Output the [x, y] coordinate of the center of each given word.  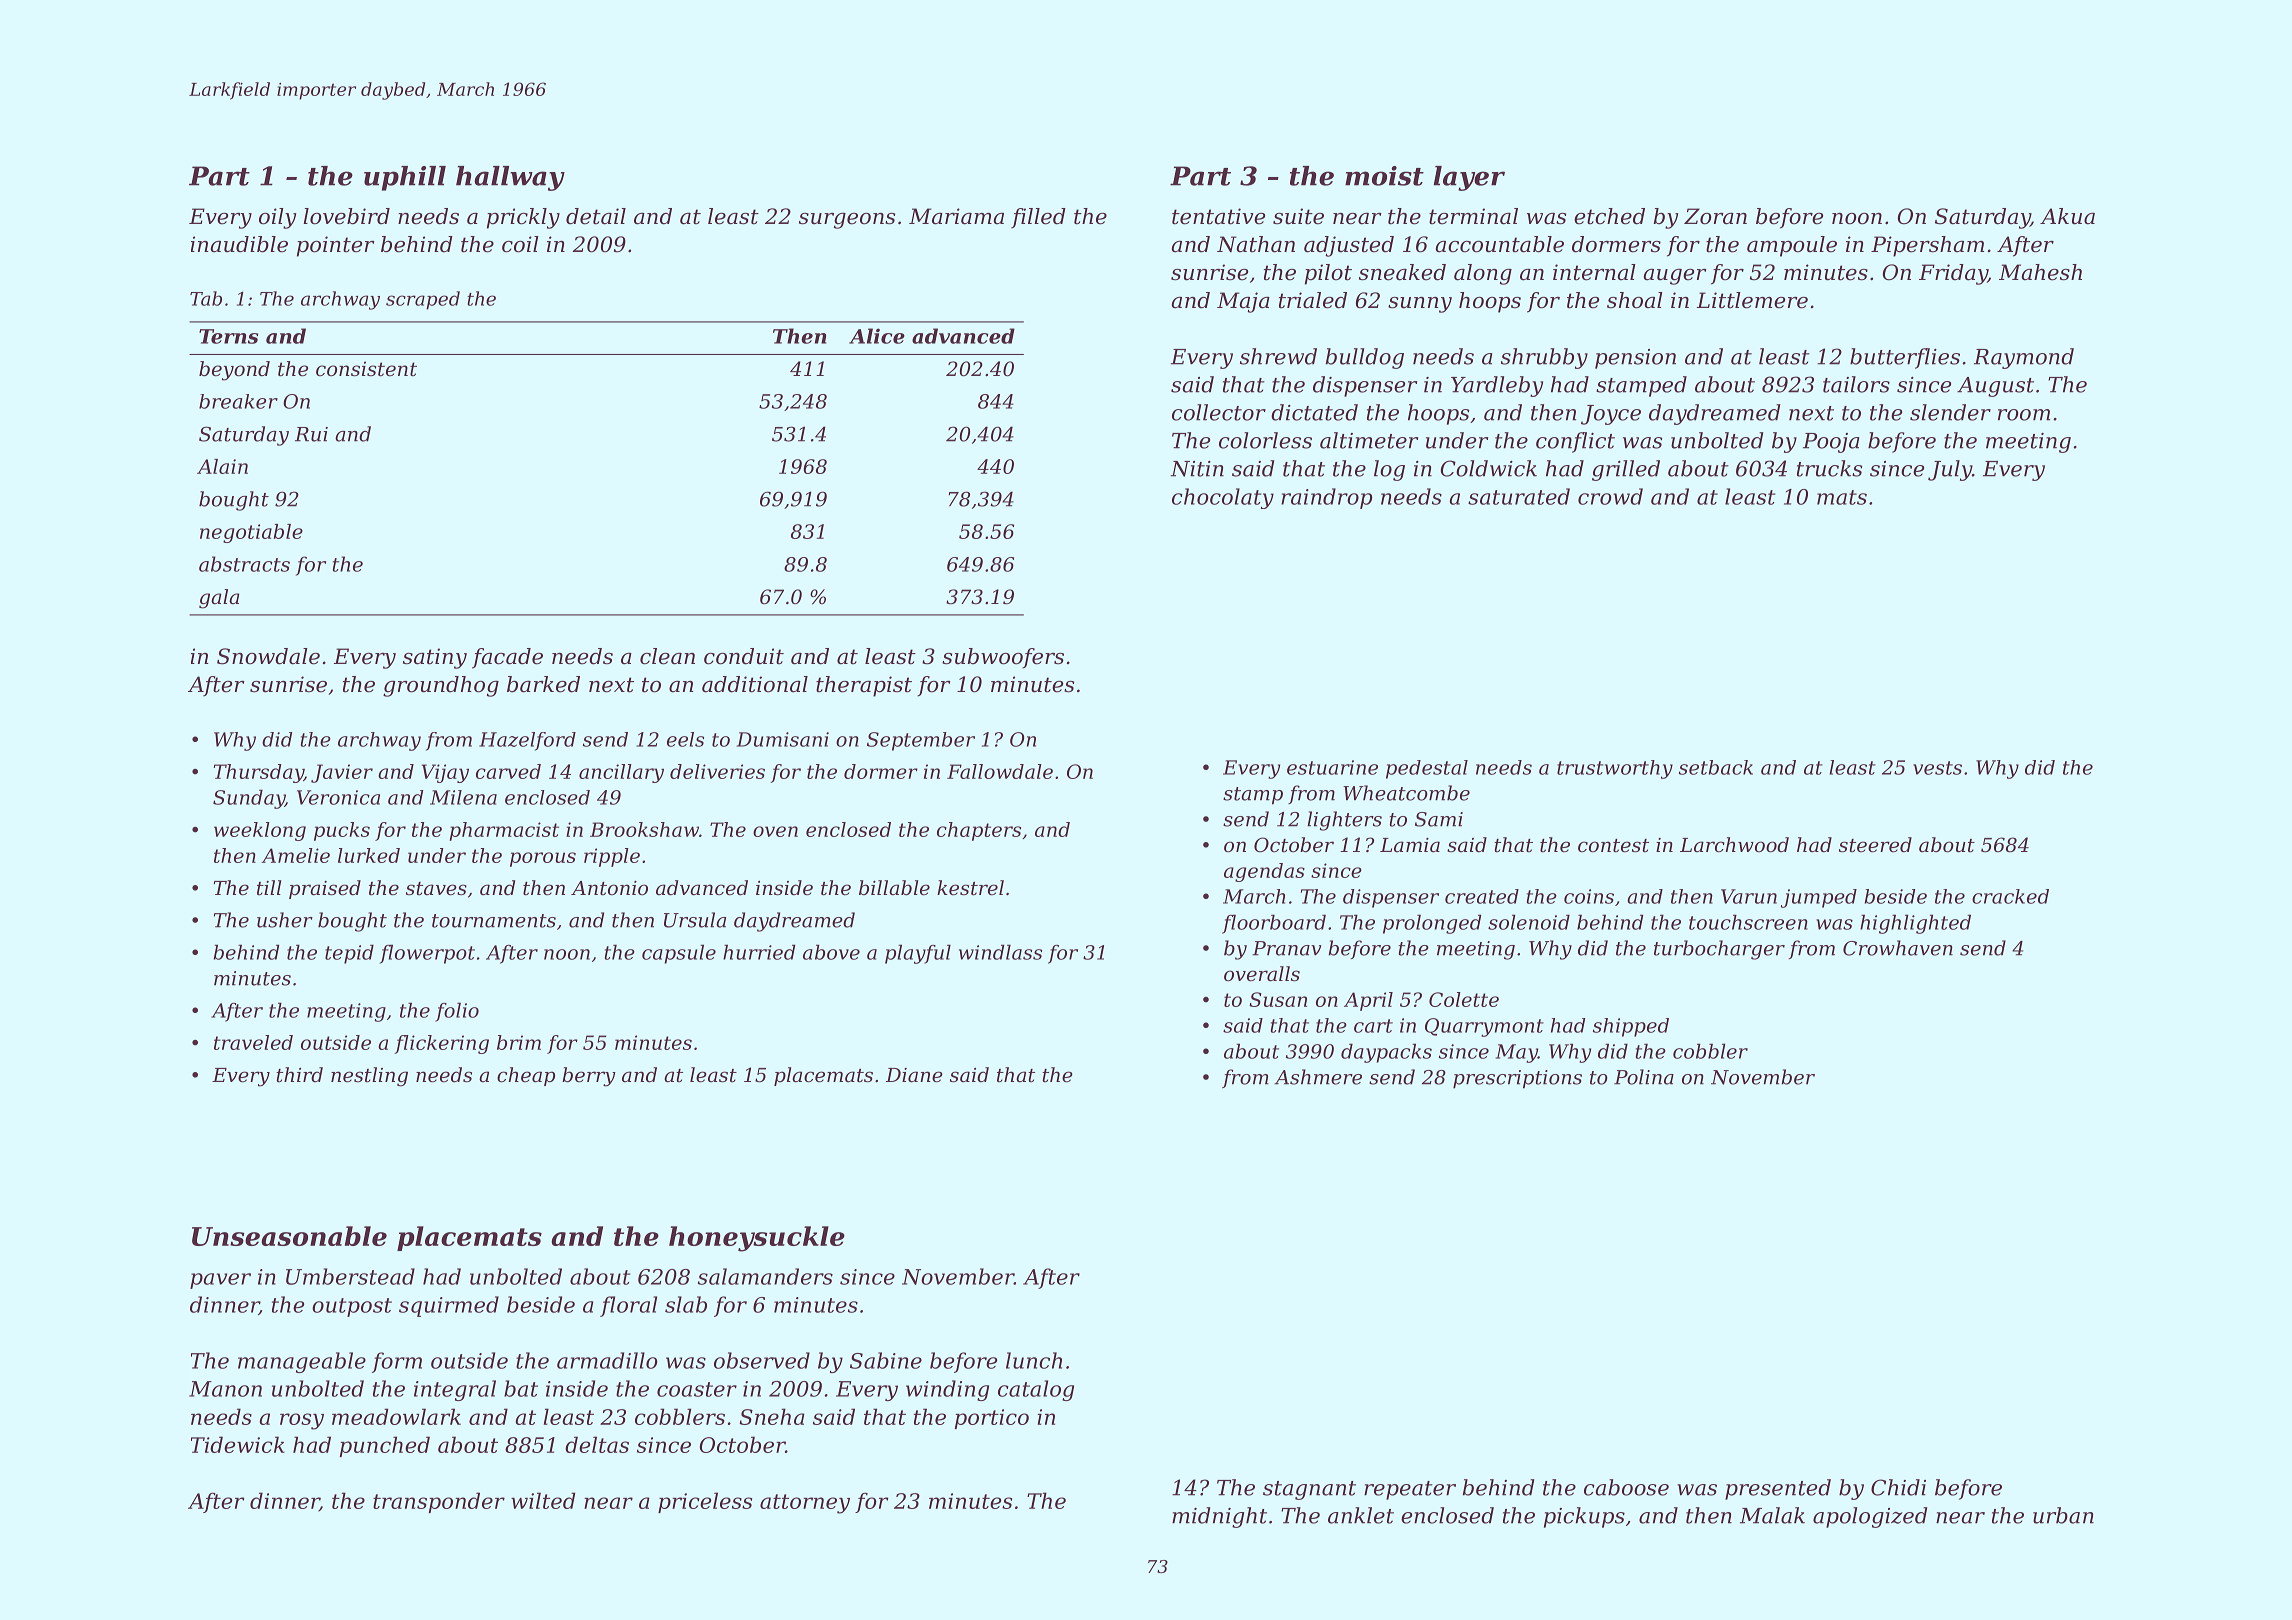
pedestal [1427, 769]
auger [1675, 277]
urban [2063, 1515]
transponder [439, 1502]
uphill [405, 178]
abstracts [244, 564]
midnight [1219, 1517]
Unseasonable [289, 1236]
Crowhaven [1898, 948]
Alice [877, 336]
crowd [1610, 496]
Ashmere [1318, 1077]
